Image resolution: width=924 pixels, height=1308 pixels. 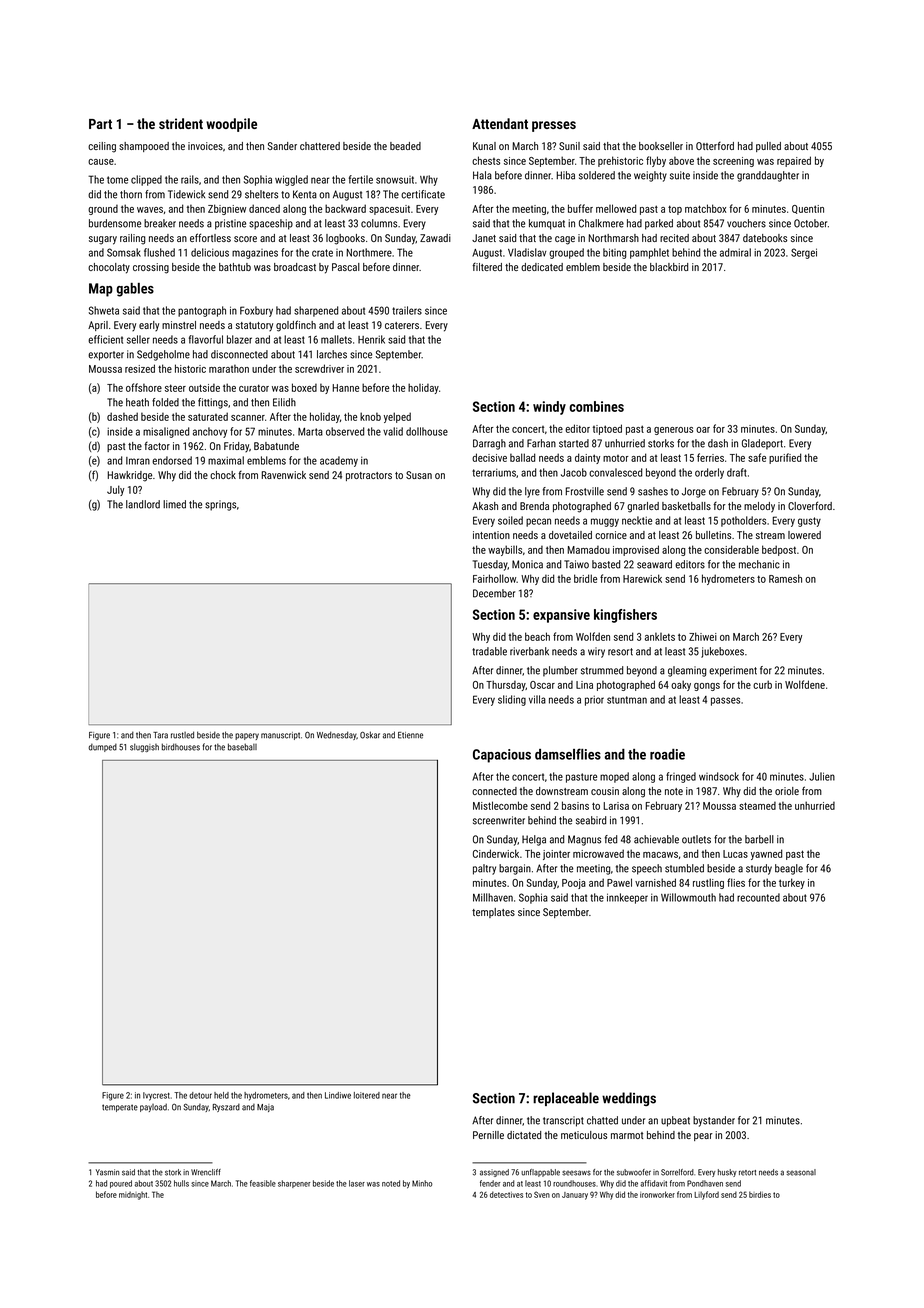 I want to click on observed, so click(x=345, y=431).
